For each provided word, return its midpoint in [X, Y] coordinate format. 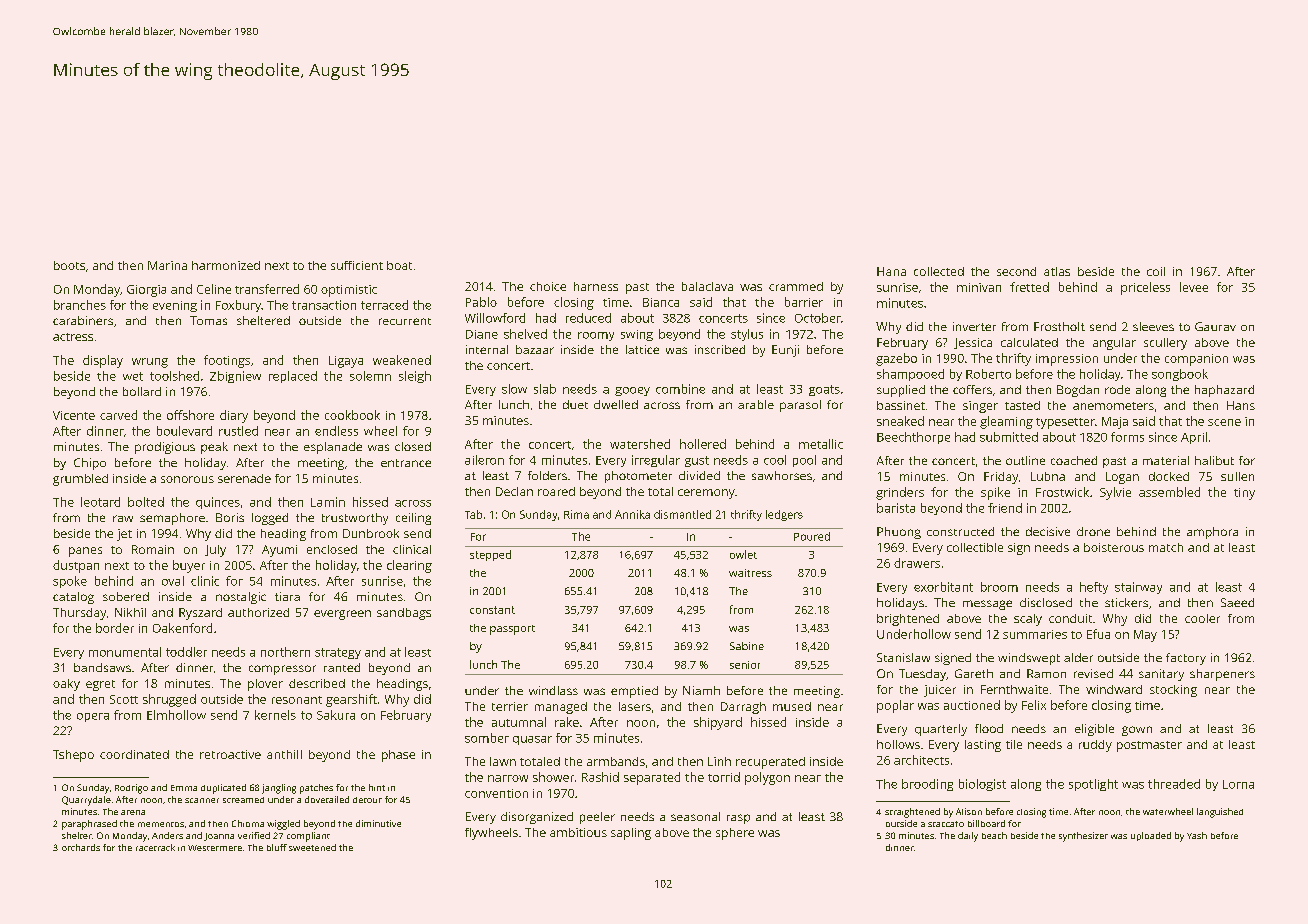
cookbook [352, 415]
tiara [287, 596]
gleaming [1006, 422]
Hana [891, 271]
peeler [597, 818]
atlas [1057, 271]
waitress [750, 573]
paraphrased [89, 825]
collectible [975, 547]
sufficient [357, 265]
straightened [912, 813]
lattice [642, 349]
